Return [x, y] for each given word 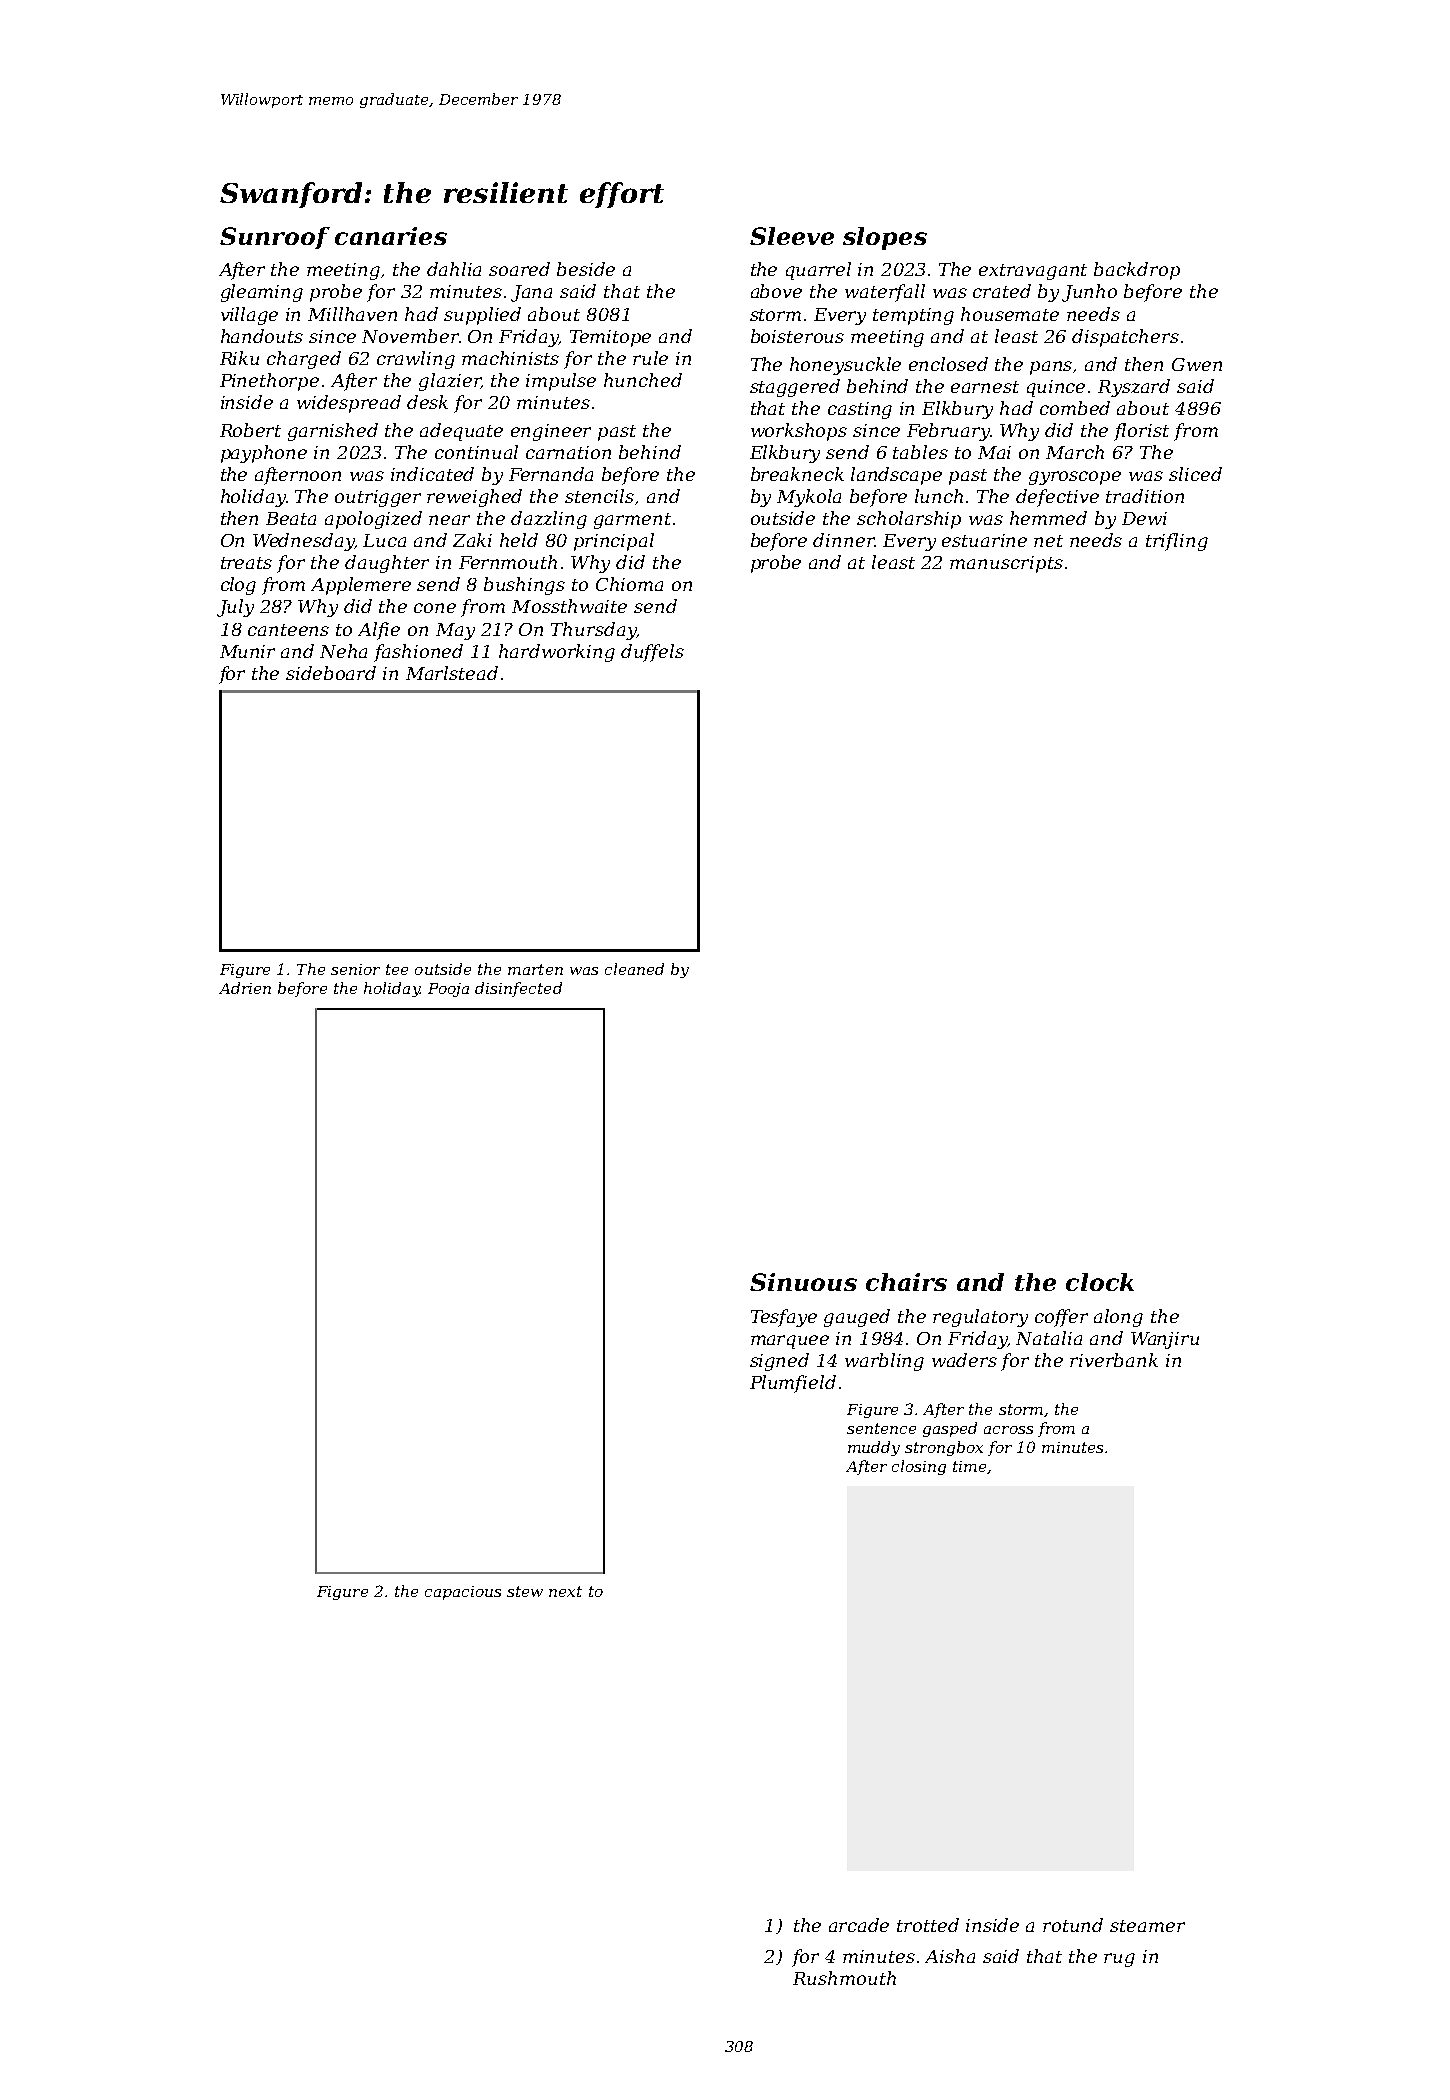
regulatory [980, 1318]
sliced [1195, 474]
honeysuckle [845, 366]
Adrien [245, 988]
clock [1100, 1282]
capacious [463, 1593]
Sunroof [275, 238]
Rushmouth [844, 1978]
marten [535, 969]
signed [779, 1362]
